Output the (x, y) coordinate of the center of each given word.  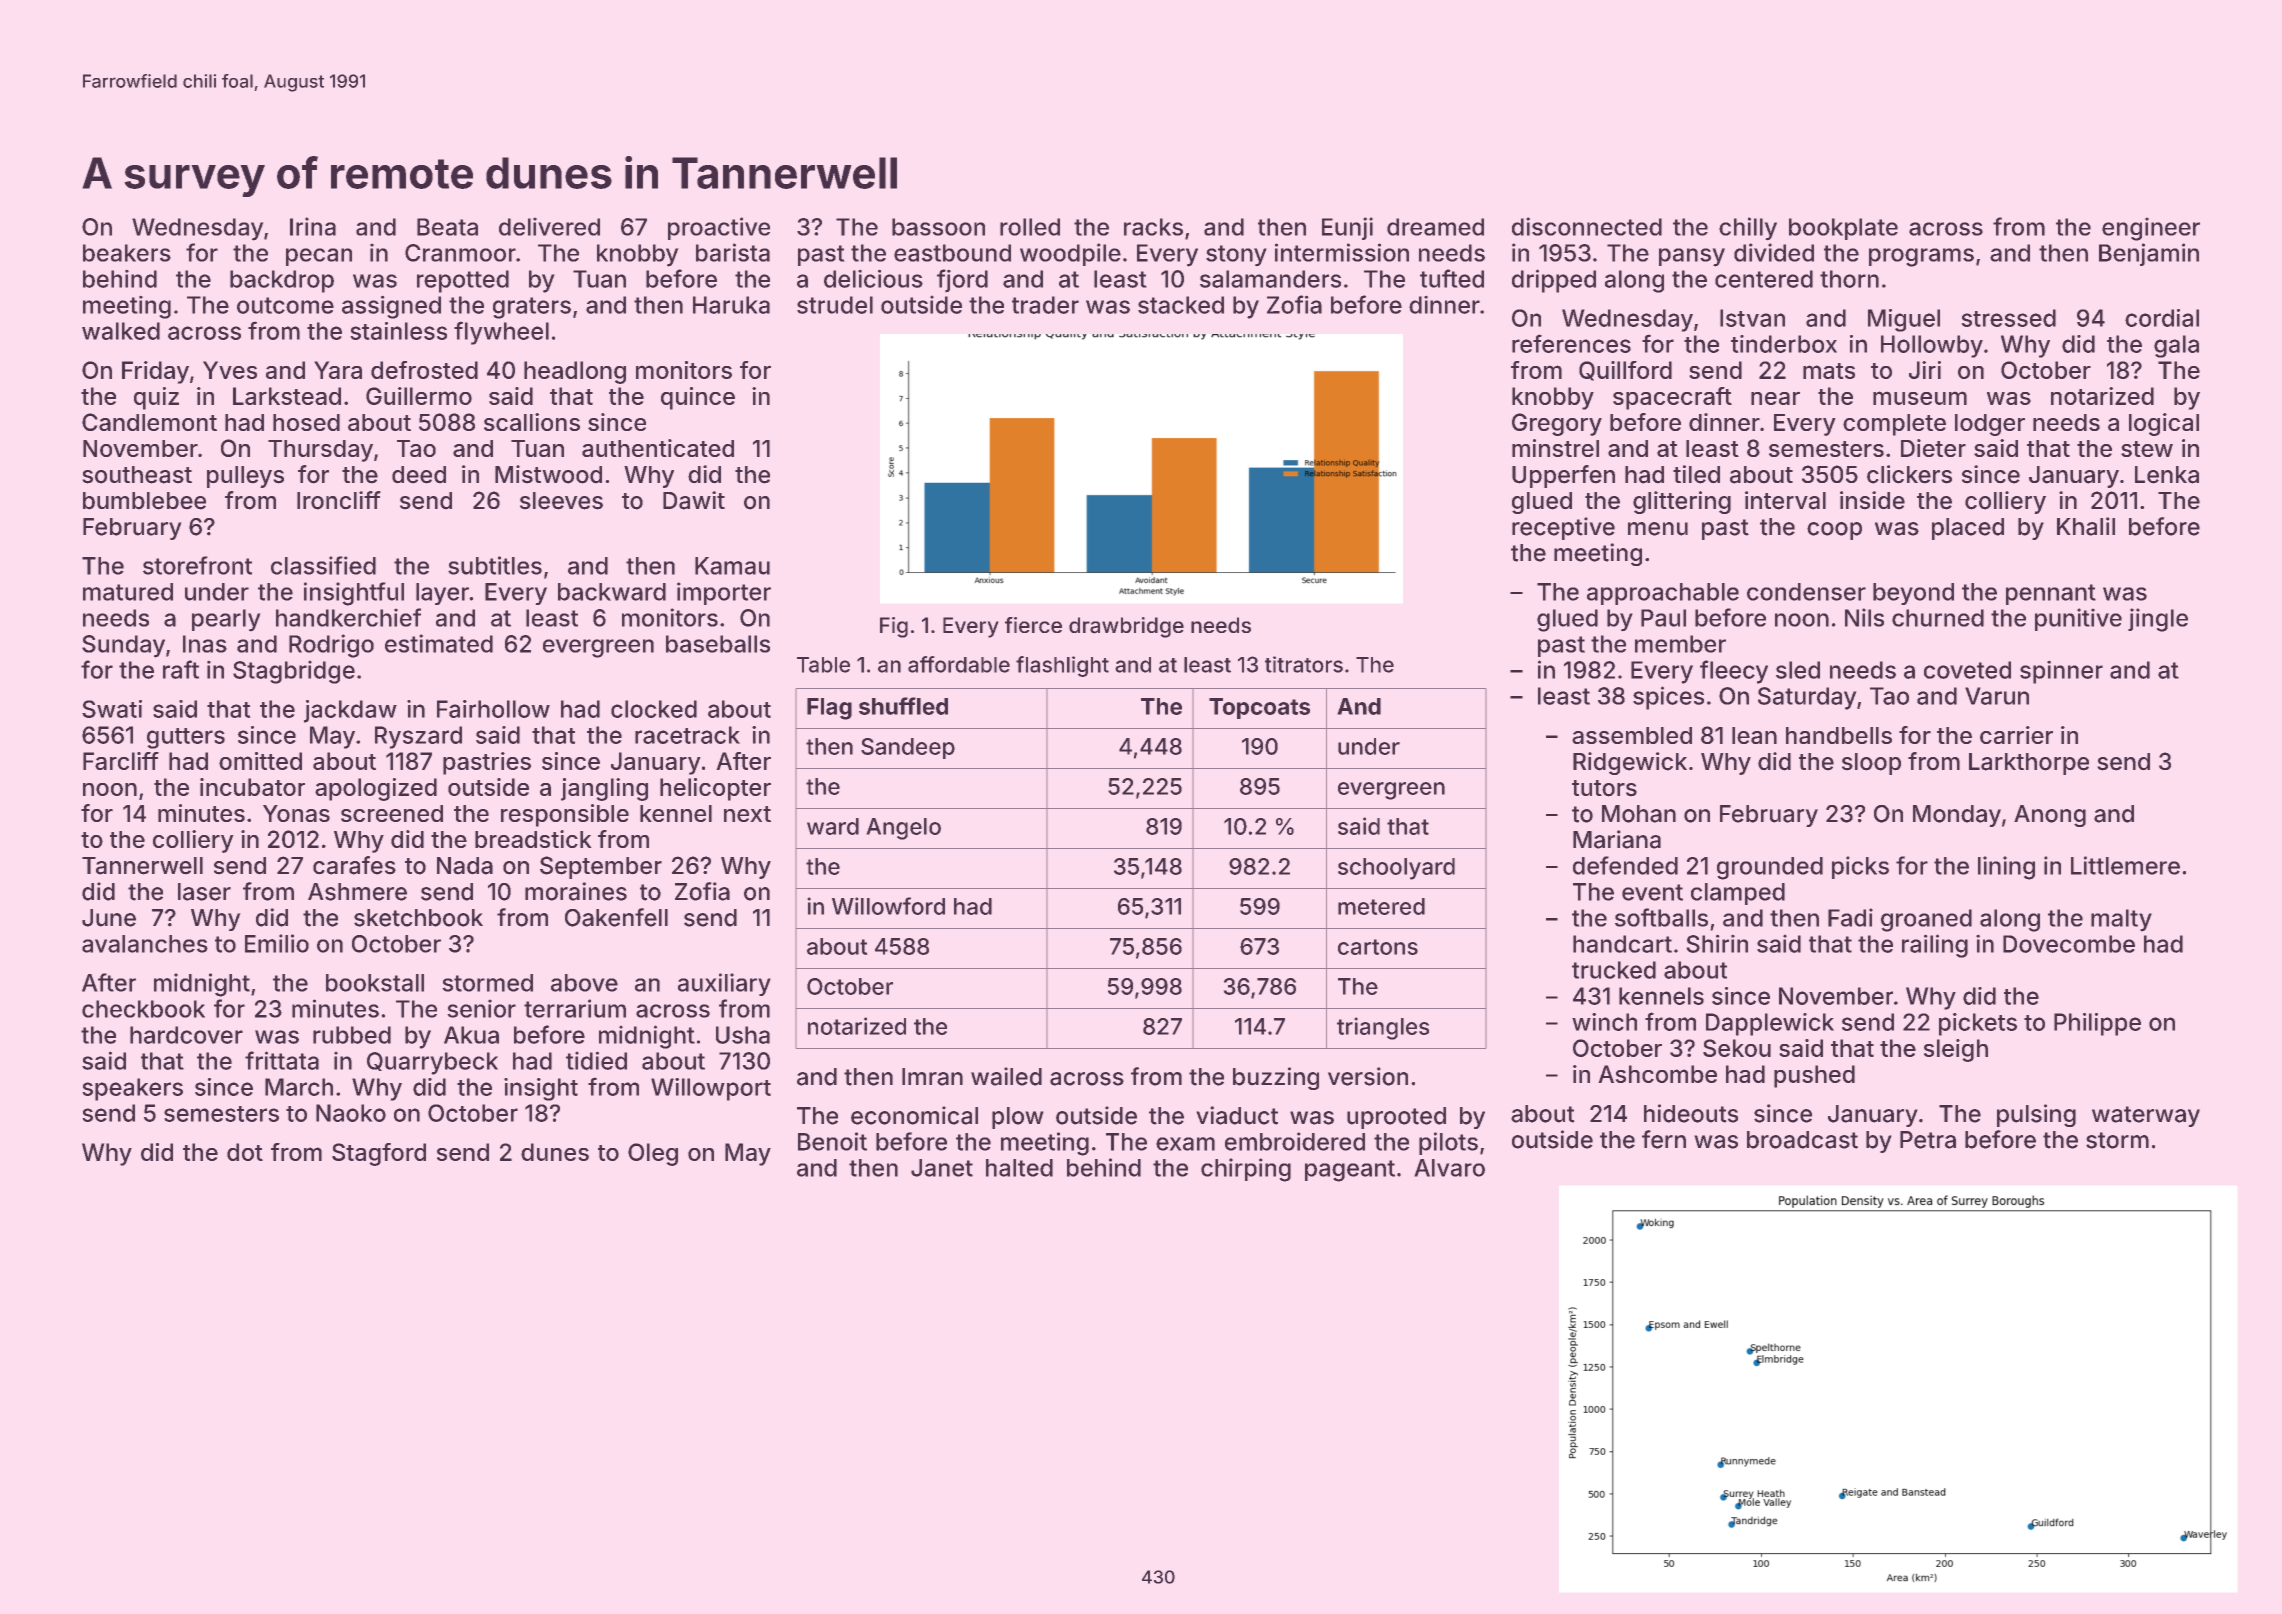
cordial (2162, 318)
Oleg (653, 1154)
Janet (942, 1168)
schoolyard (1396, 869)
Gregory (1557, 424)
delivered (549, 226)
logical (2164, 424)
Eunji (1347, 228)
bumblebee (144, 501)
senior (481, 1008)
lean (1754, 735)
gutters (186, 738)
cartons (1378, 947)
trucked (1614, 970)
